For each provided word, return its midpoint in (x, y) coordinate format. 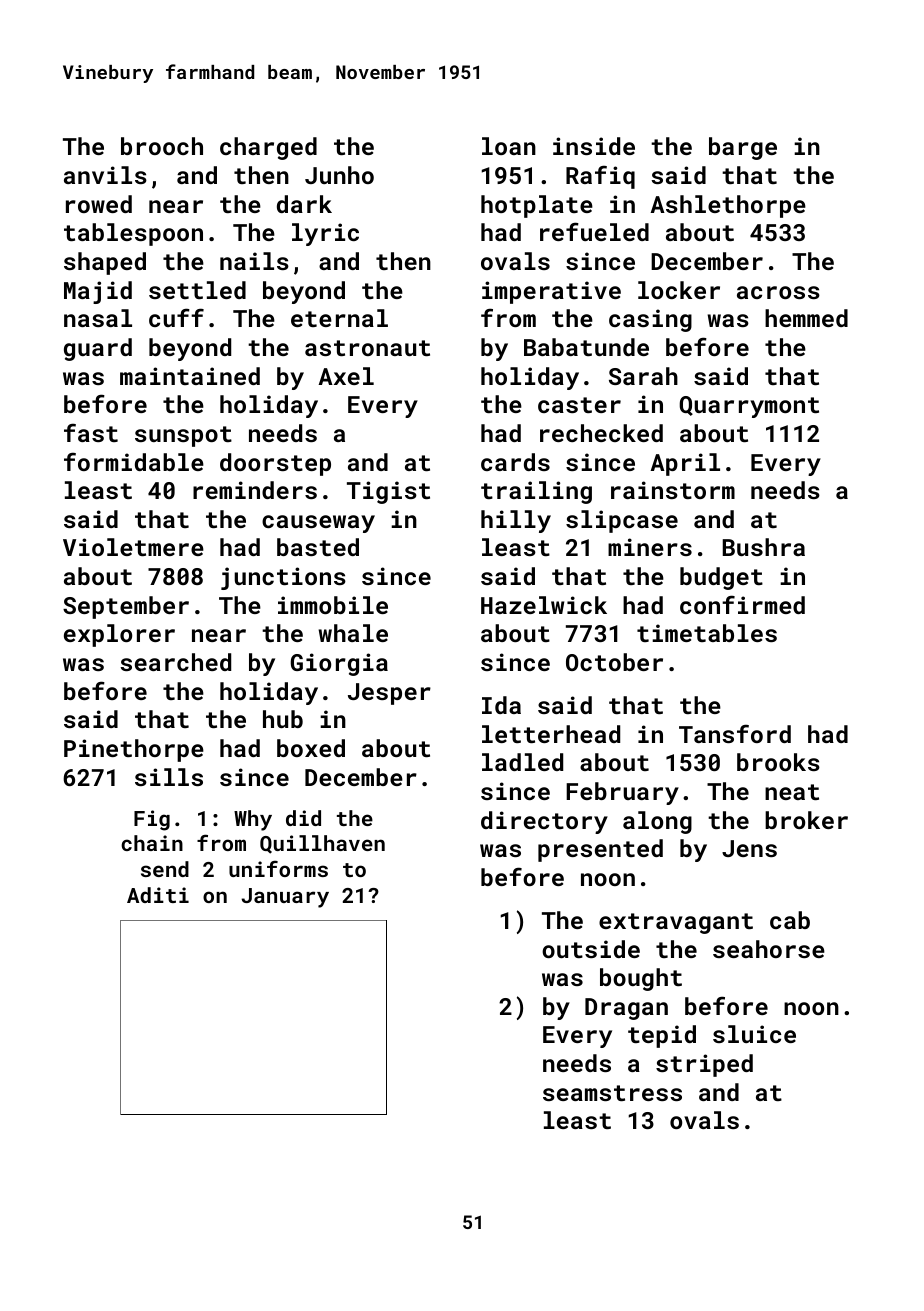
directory (544, 822)
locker (679, 290)
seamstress (612, 1093)
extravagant (676, 923)
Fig (152, 820)
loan (509, 146)
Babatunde (586, 347)
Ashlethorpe (728, 206)
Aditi (158, 895)
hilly (516, 521)
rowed (99, 204)
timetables (707, 633)
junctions (283, 578)
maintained (190, 376)
